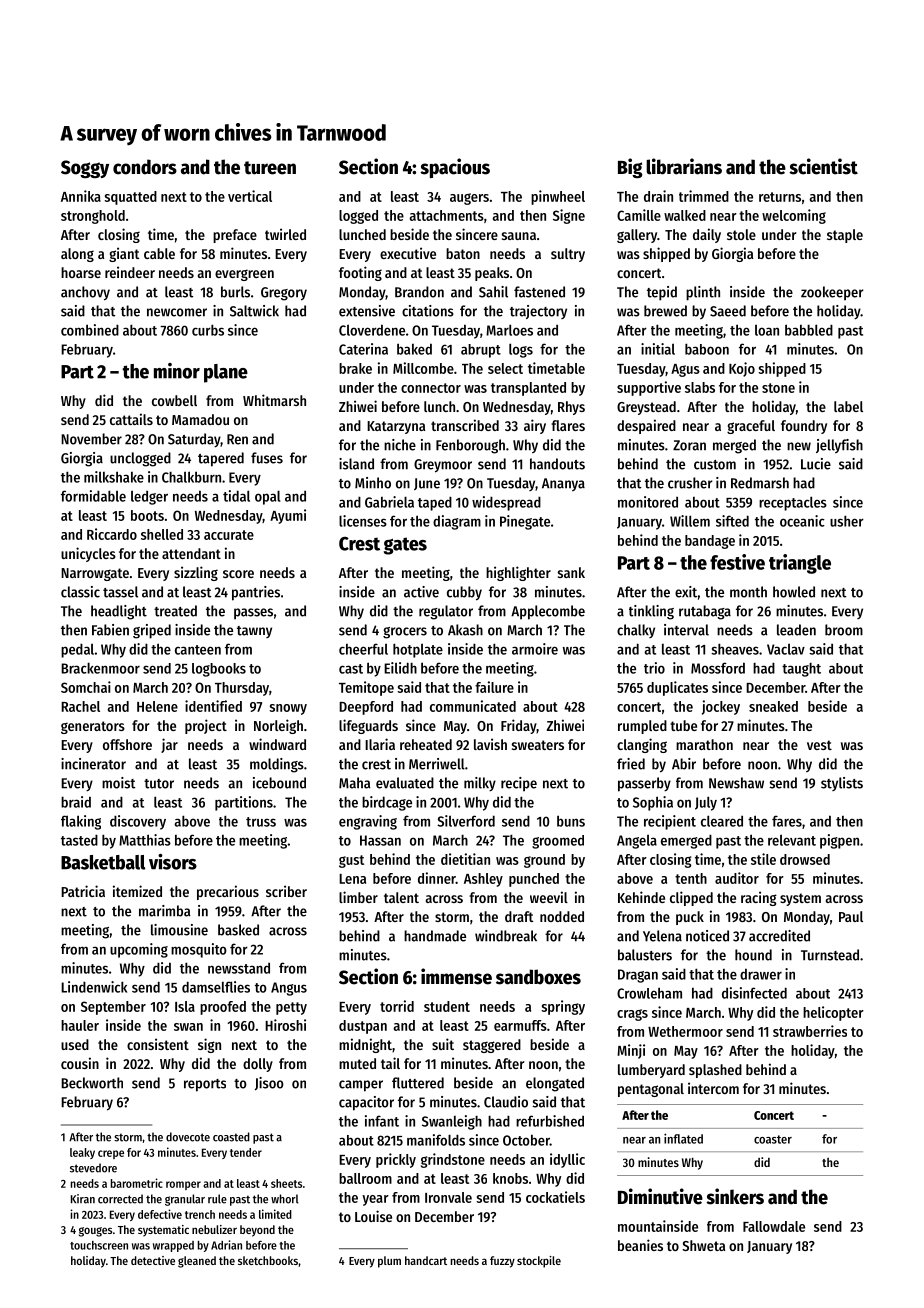 This screenshot has height=1308, width=924. What do you see at coordinates (191, 477) in the screenshot?
I see `Chalkburn` at bounding box center [191, 477].
